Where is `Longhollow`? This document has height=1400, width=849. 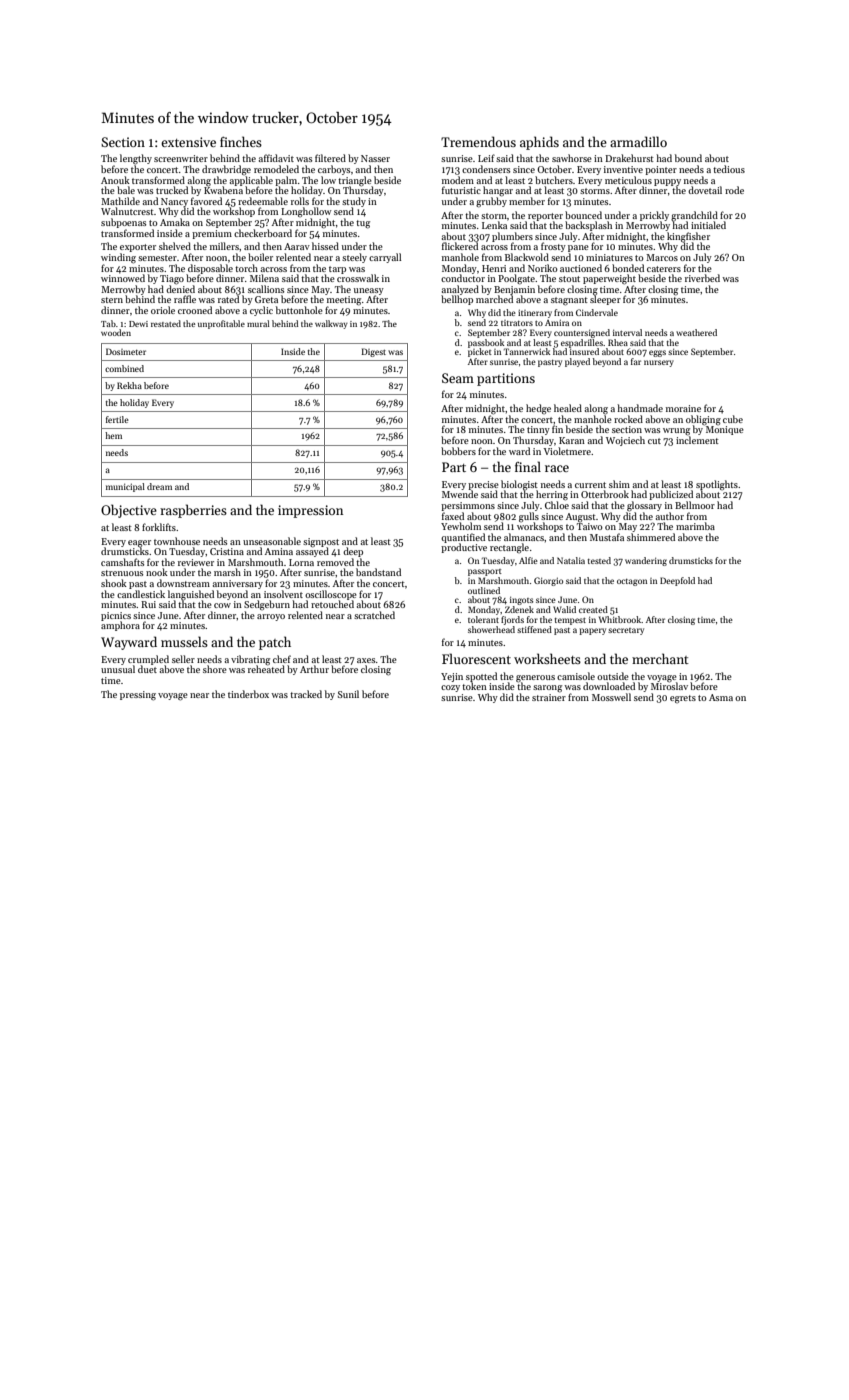 Longhollow is located at coordinates (306, 212).
